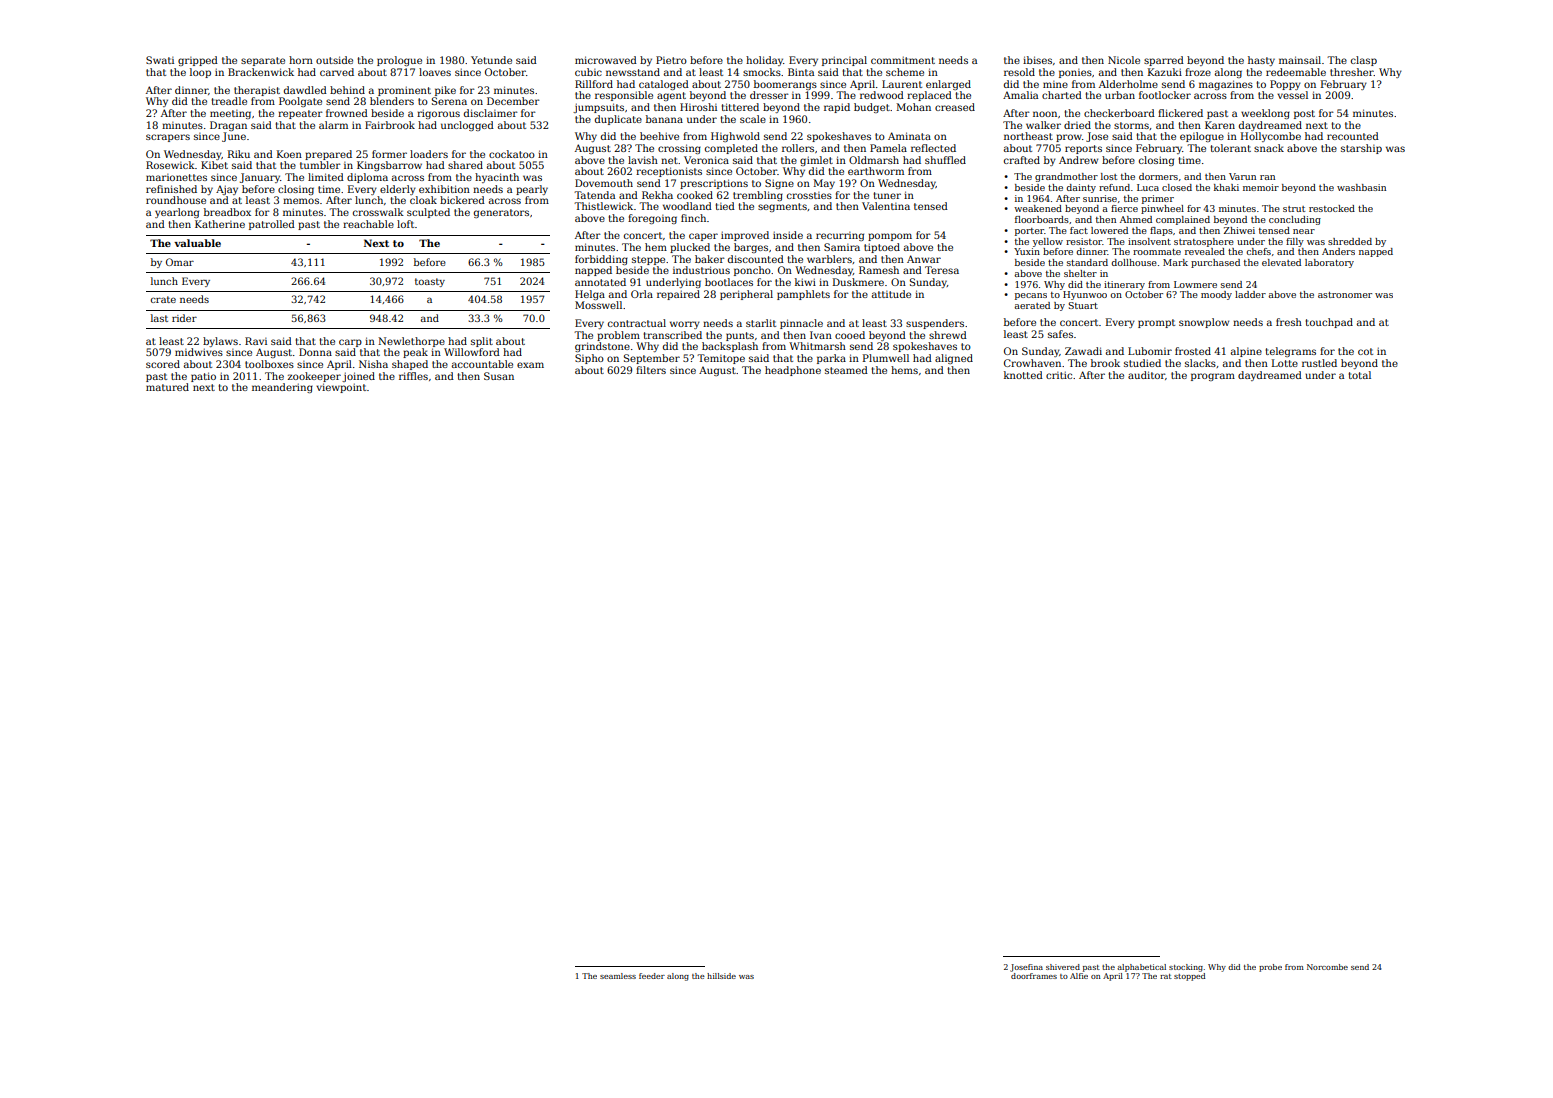 The width and height of the screenshot is (1553, 1098). Describe the element at coordinates (257, 91) in the screenshot. I see `therapist` at that location.
